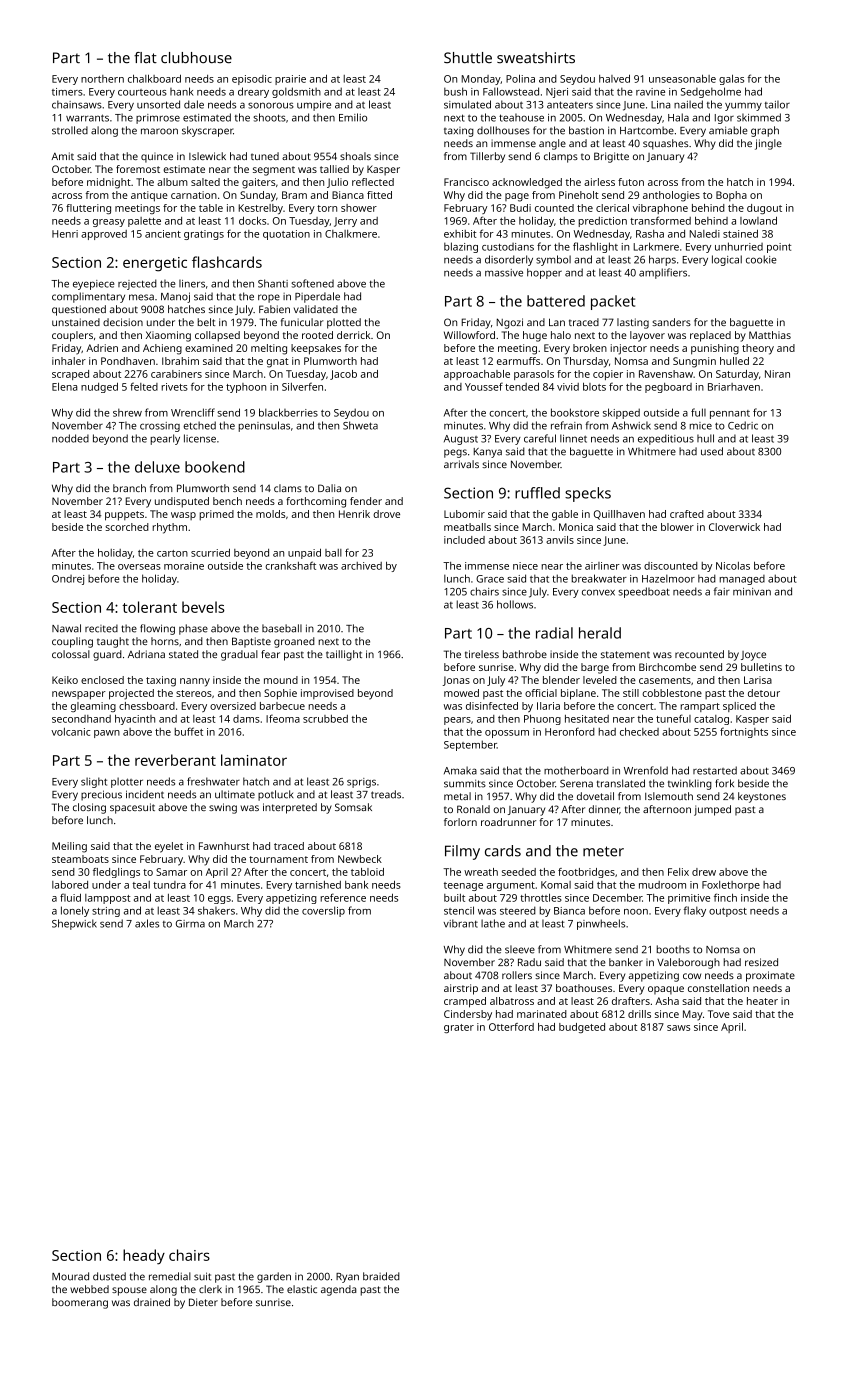 This screenshot has height=1400, width=849. Describe the element at coordinates (656, 246) in the screenshot. I see `Larkmere` at that location.
